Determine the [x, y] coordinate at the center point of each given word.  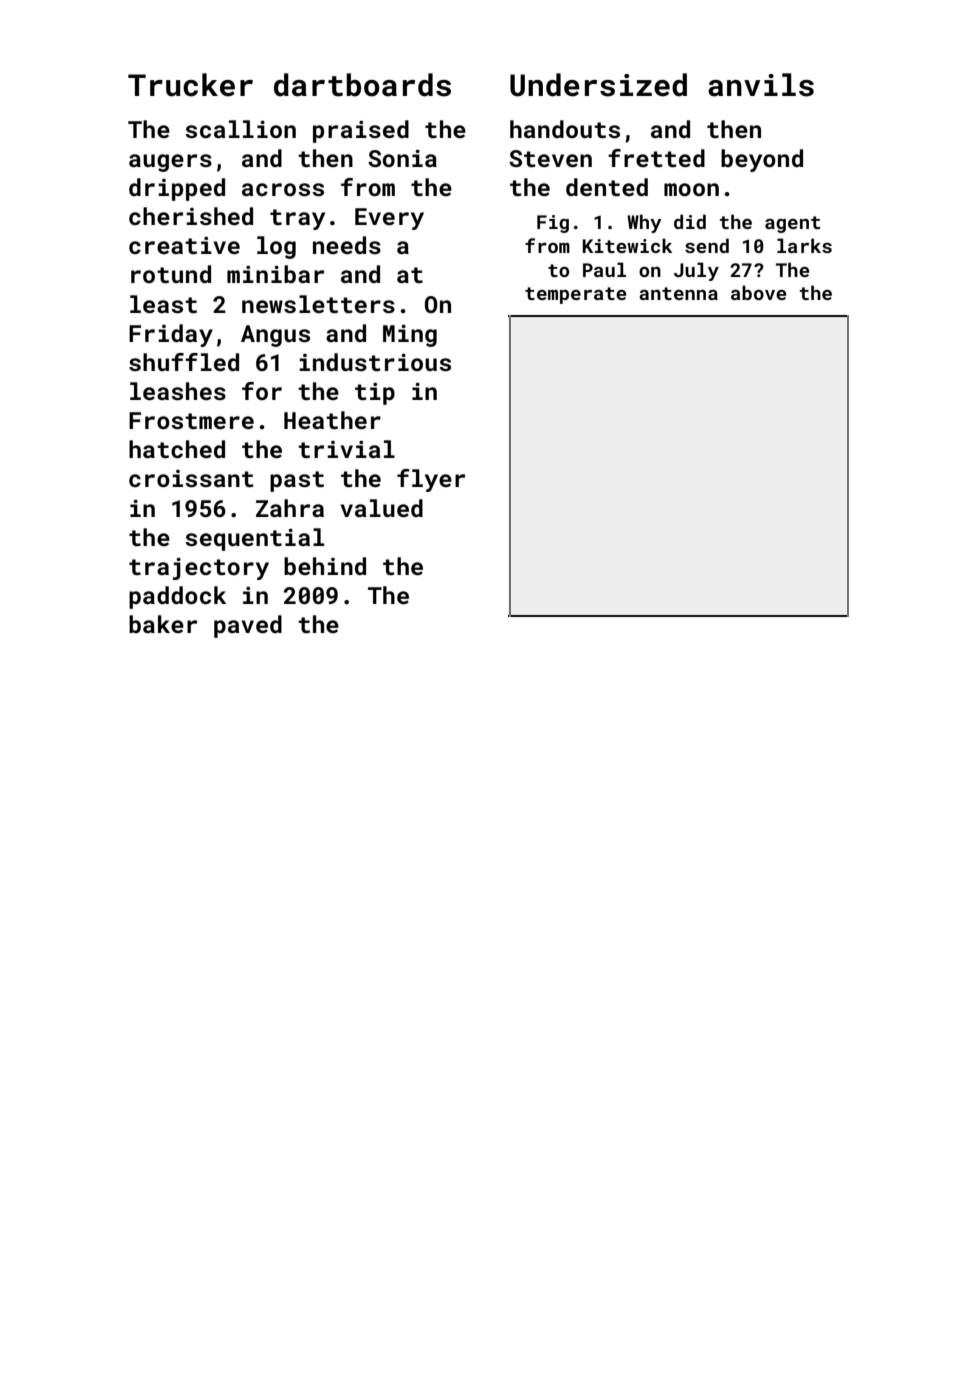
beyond [762, 160]
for [262, 391]
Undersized [598, 85]
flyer [431, 480]
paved [248, 626]
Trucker [190, 85]
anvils [761, 85]
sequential [254, 539]
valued [381, 508]
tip [375, 393]
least [163, 304]
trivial [346, 449]
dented [607, 187]
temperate [575, 295]
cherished [191, 216]
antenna [678, 293]
